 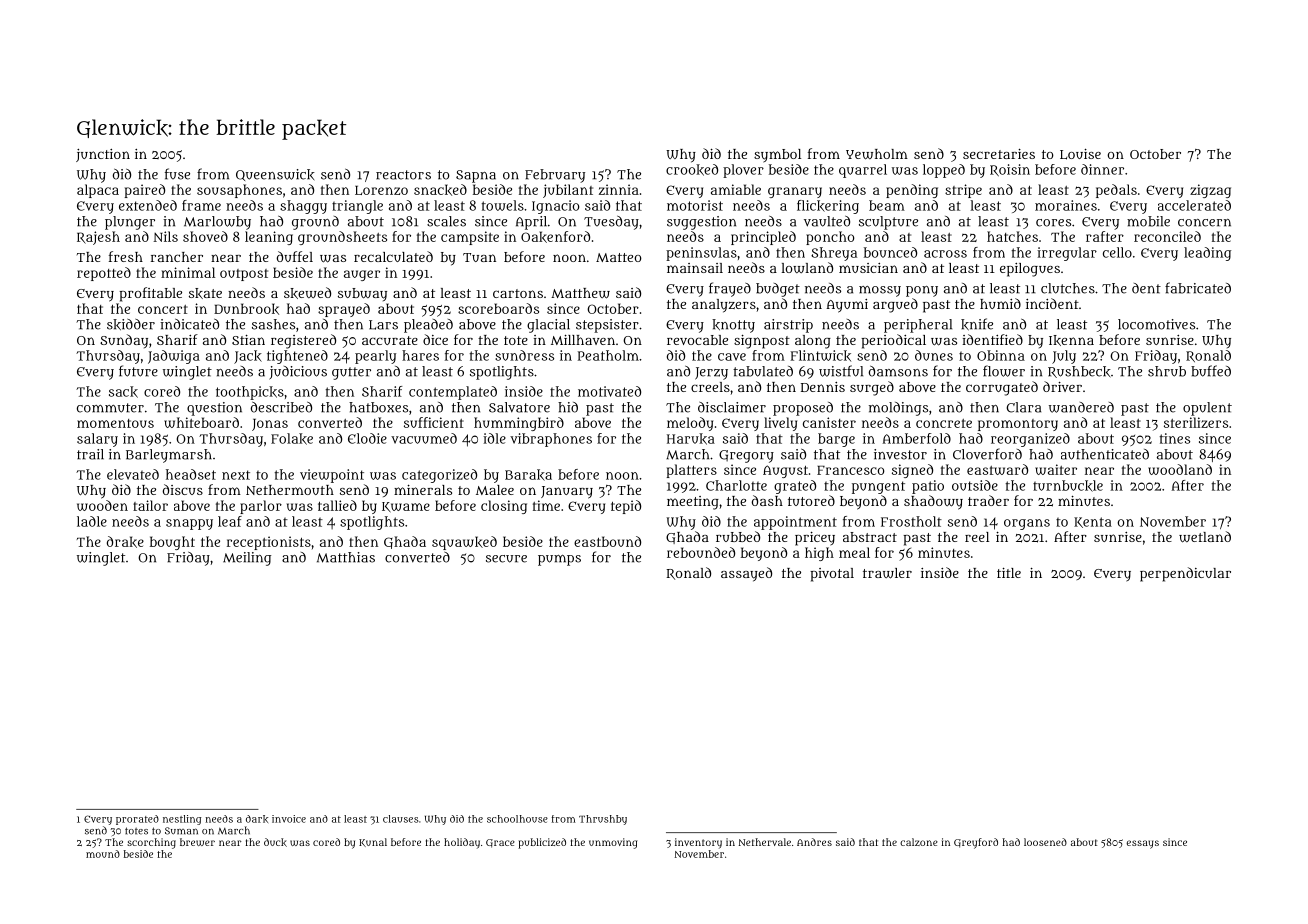 What do you see at coordinates (506, 559) in the screenshot?
I see `secure` at bounding box center [506, 559].
